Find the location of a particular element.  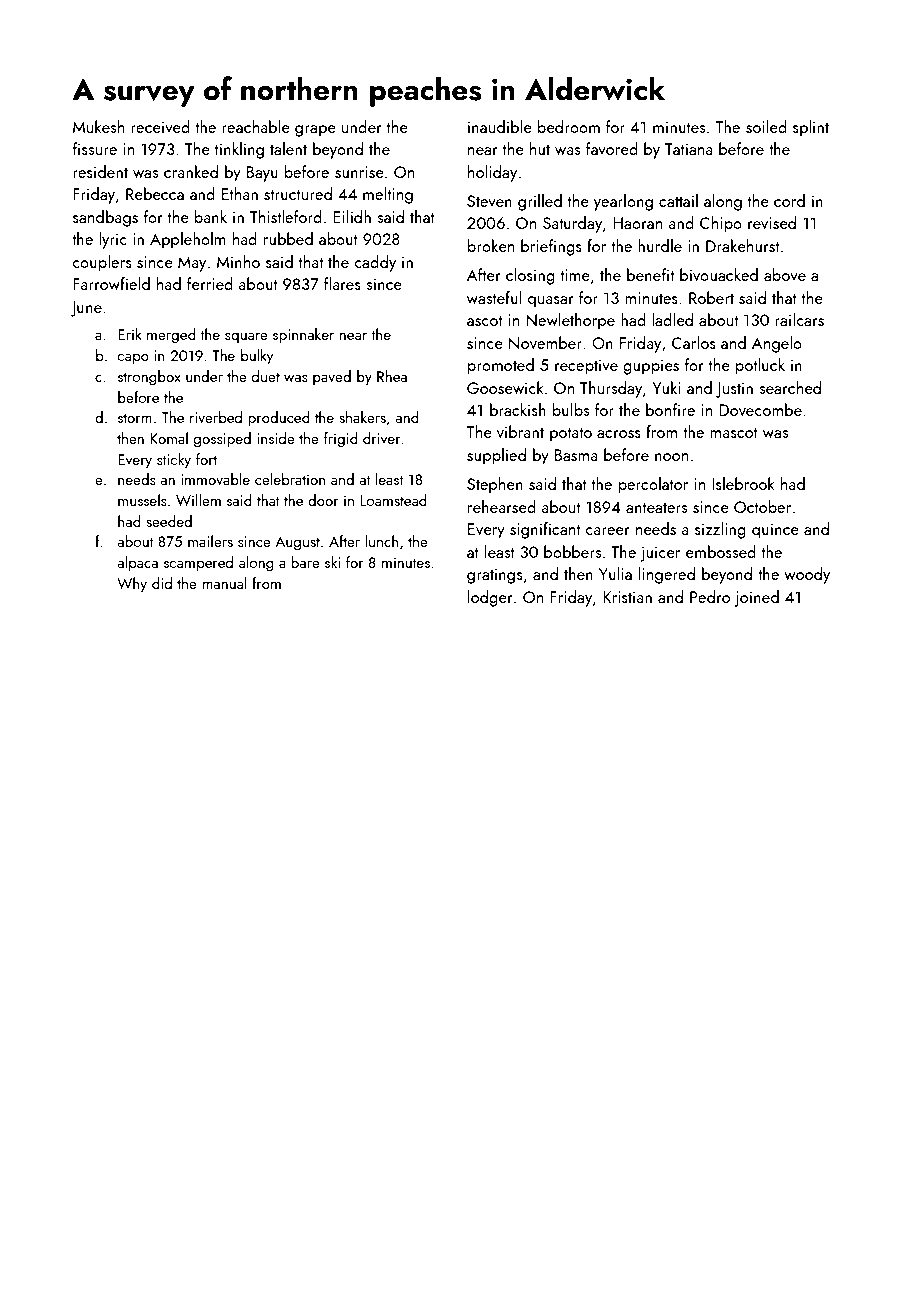

November is located at coordinates (545, 343).
